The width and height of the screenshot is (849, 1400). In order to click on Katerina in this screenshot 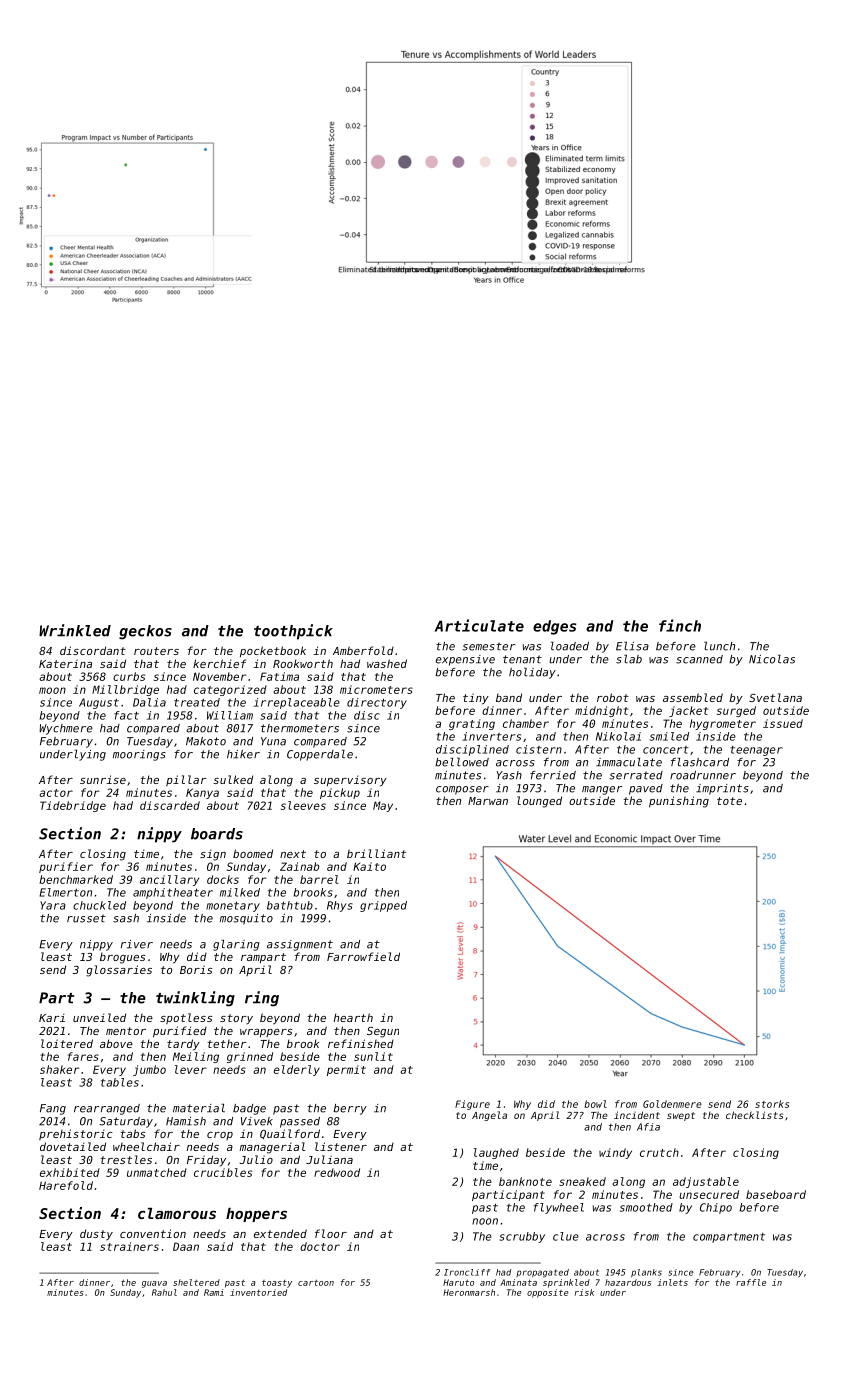, I will do `click(65, 663)`.
